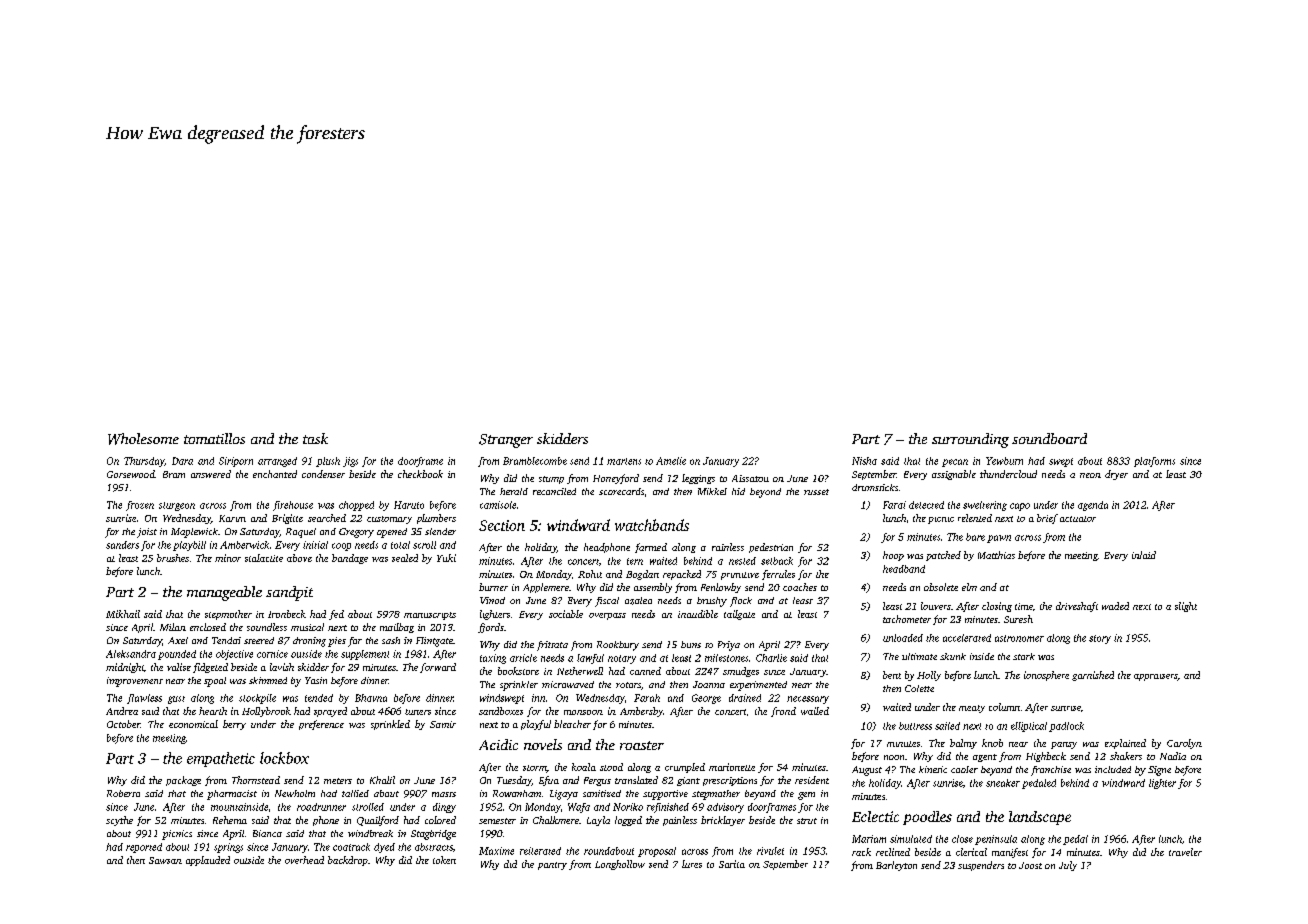 The width and height of the image is (1308, 924). Describe the element at coordinates (1093, 506) in the image. I see `agenda` at that location.
